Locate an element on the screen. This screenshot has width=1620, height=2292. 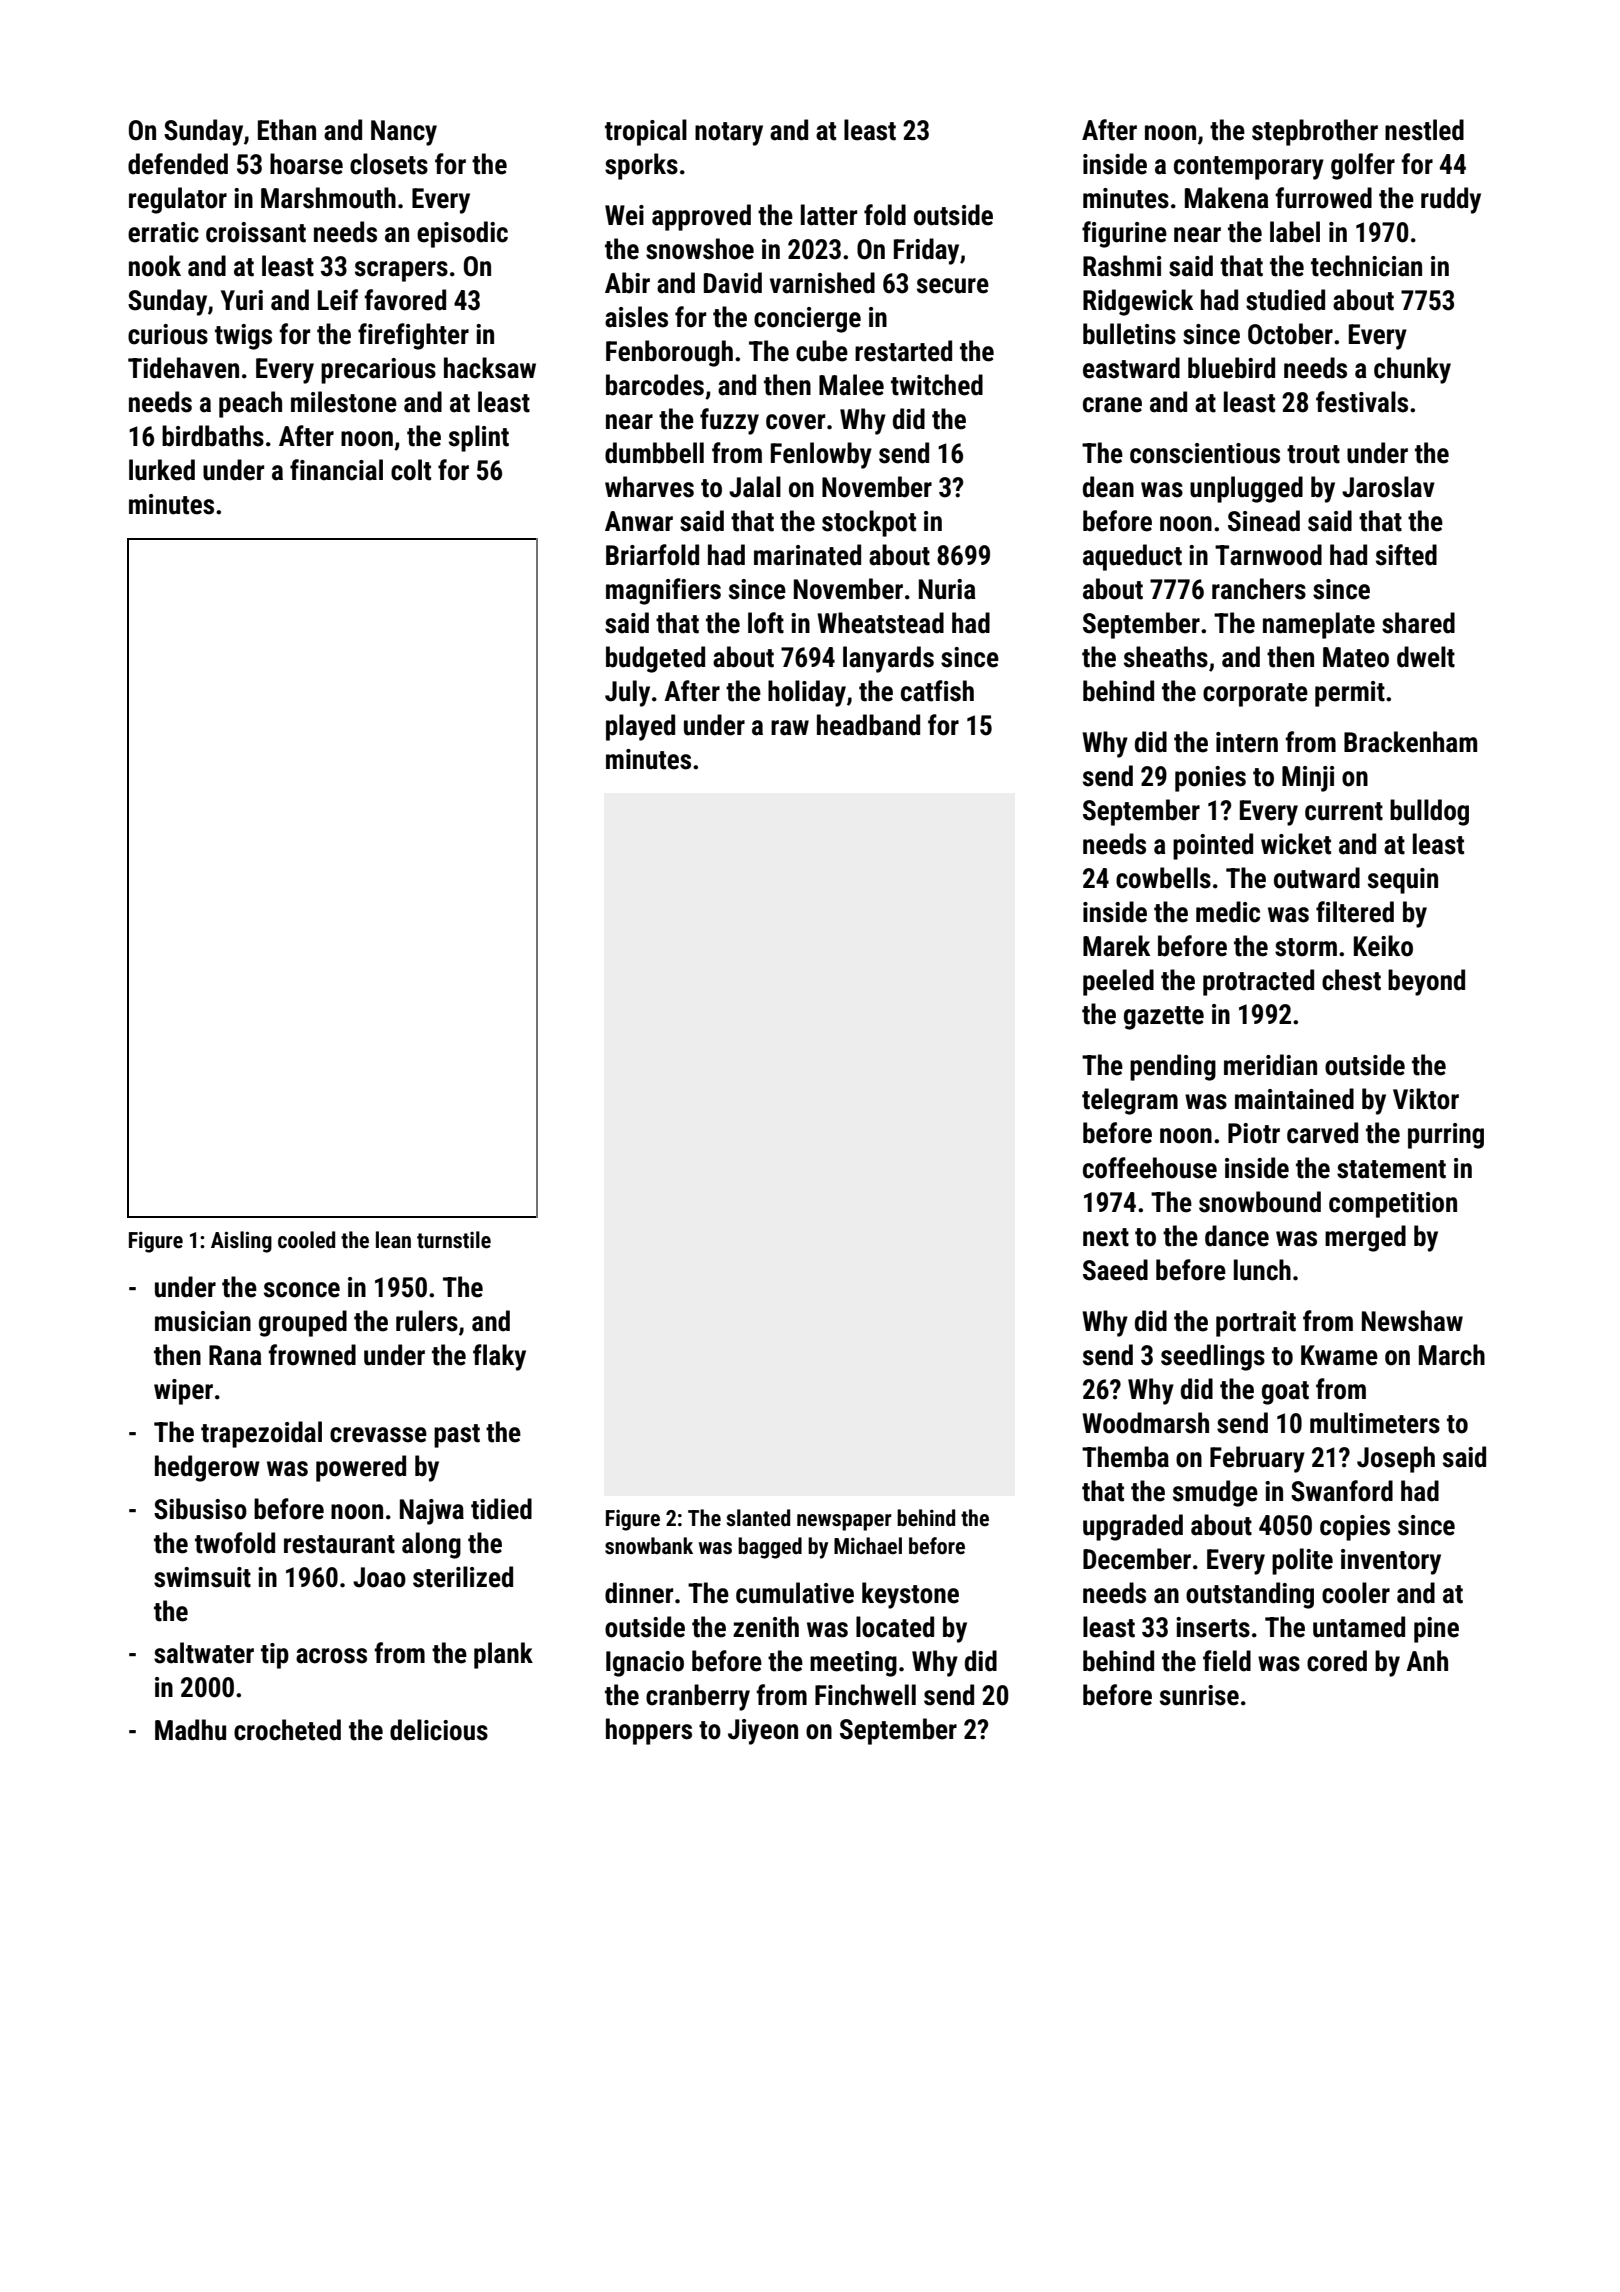
Aisling is located at coordinates (241, 1242).
